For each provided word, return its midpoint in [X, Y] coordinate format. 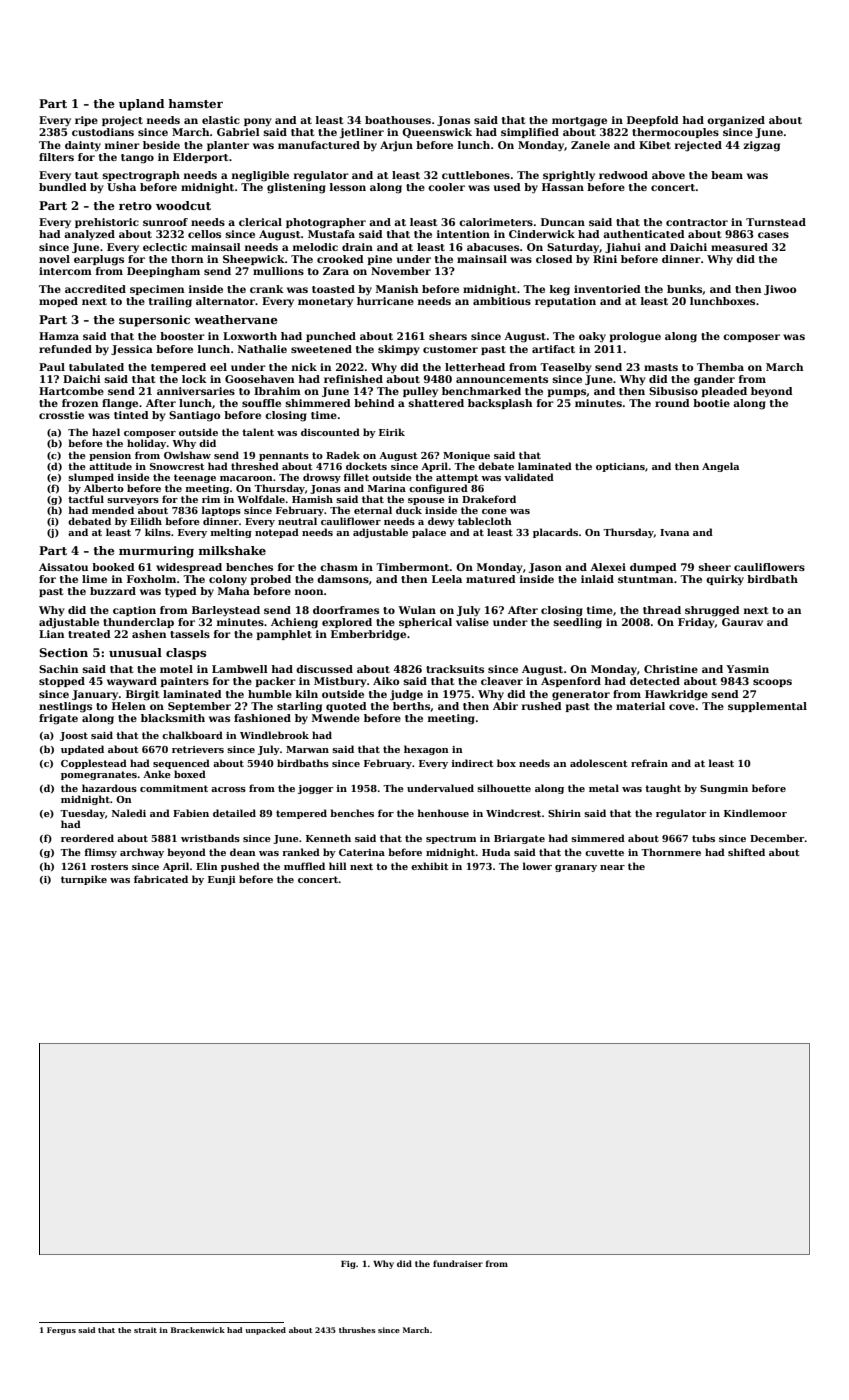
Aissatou [63, 567]
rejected [698, 146]
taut [86, 175]
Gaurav [742, 622]
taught [663, 789]
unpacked [265, 1331]
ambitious [502, 301]
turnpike [84, 880]
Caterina [362, 852]
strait [145, 1330]
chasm [339, 567]
